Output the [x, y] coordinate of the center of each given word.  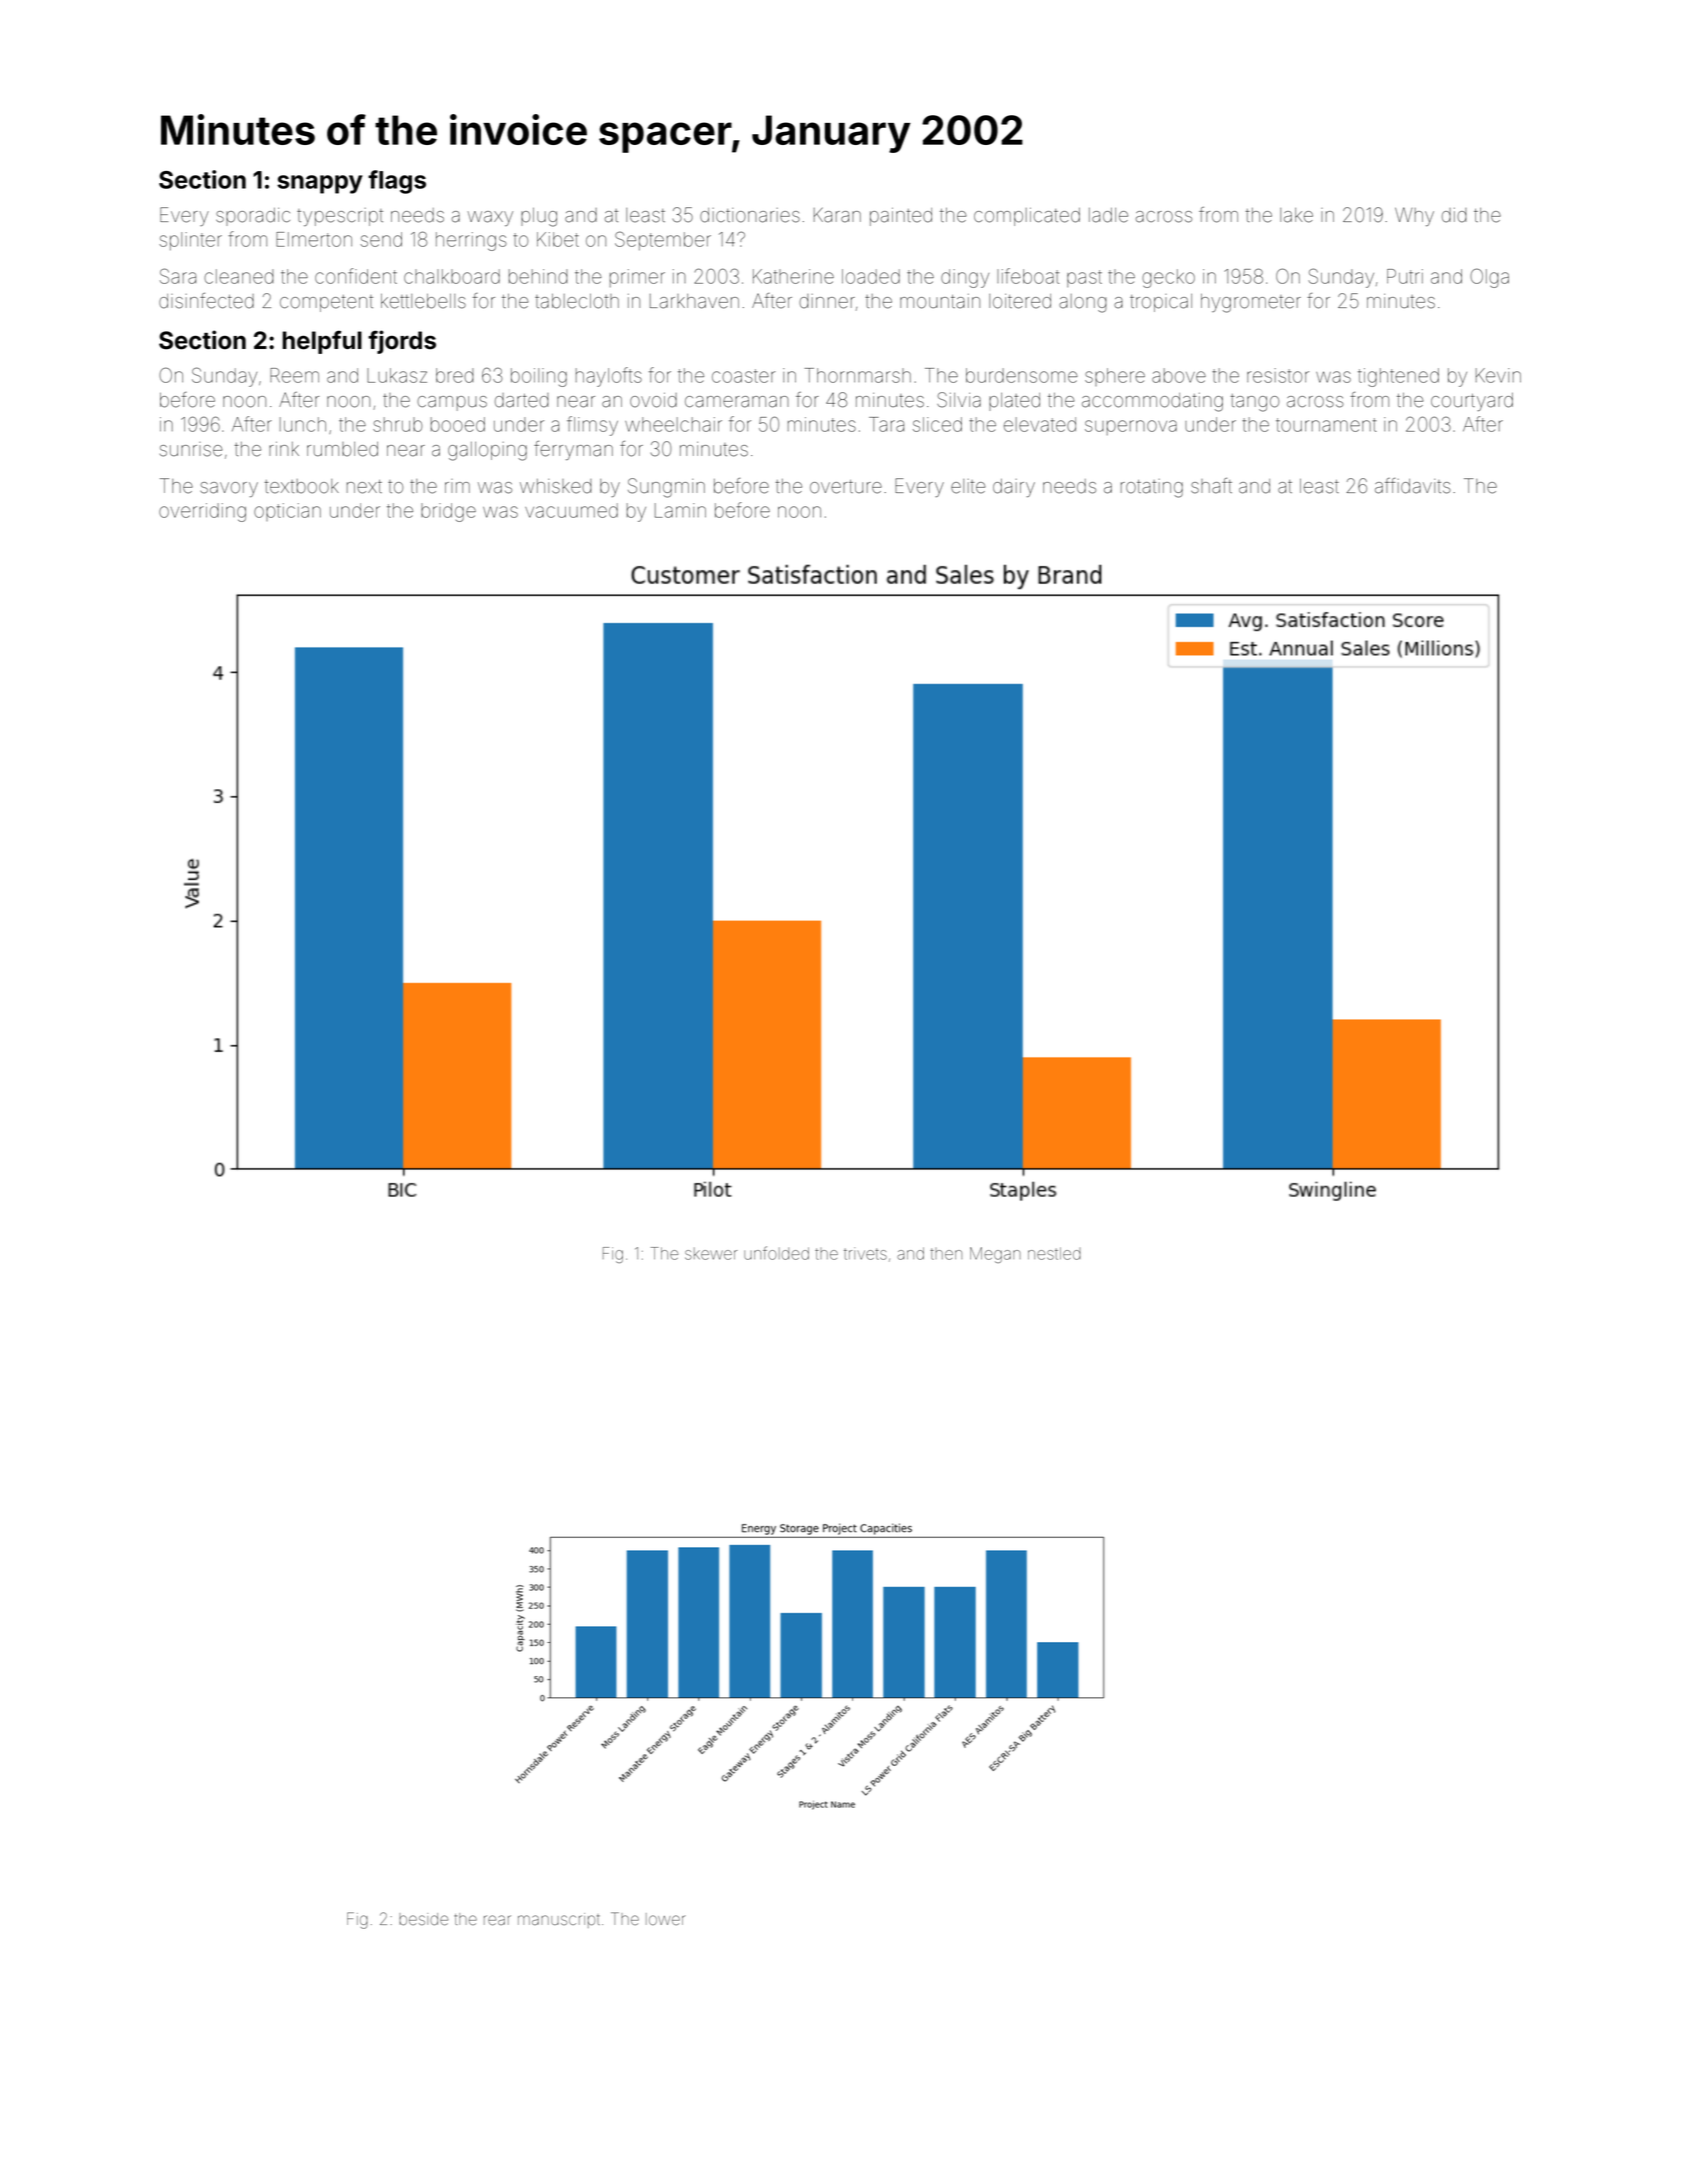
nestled [1054, 1253]
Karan [837, 215]
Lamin [680, 510]
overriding [202, 512]
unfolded [776, 1253]
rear [497, 1920]
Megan [995, 1255]
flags [397, 182]
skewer [711, 1254]
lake [1296, 215]
